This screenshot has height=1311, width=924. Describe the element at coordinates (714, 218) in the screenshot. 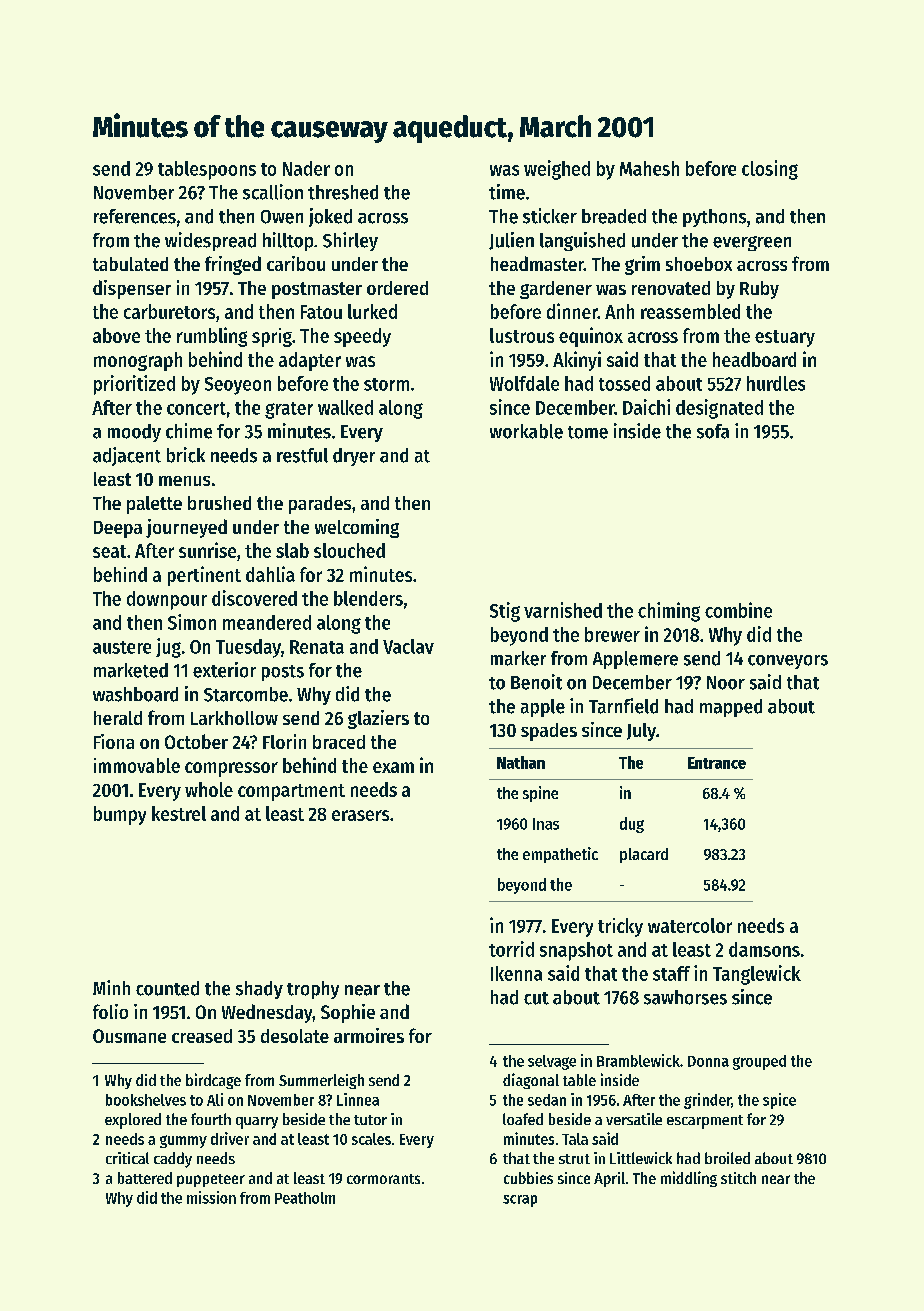

I see `pythons` at that location.
